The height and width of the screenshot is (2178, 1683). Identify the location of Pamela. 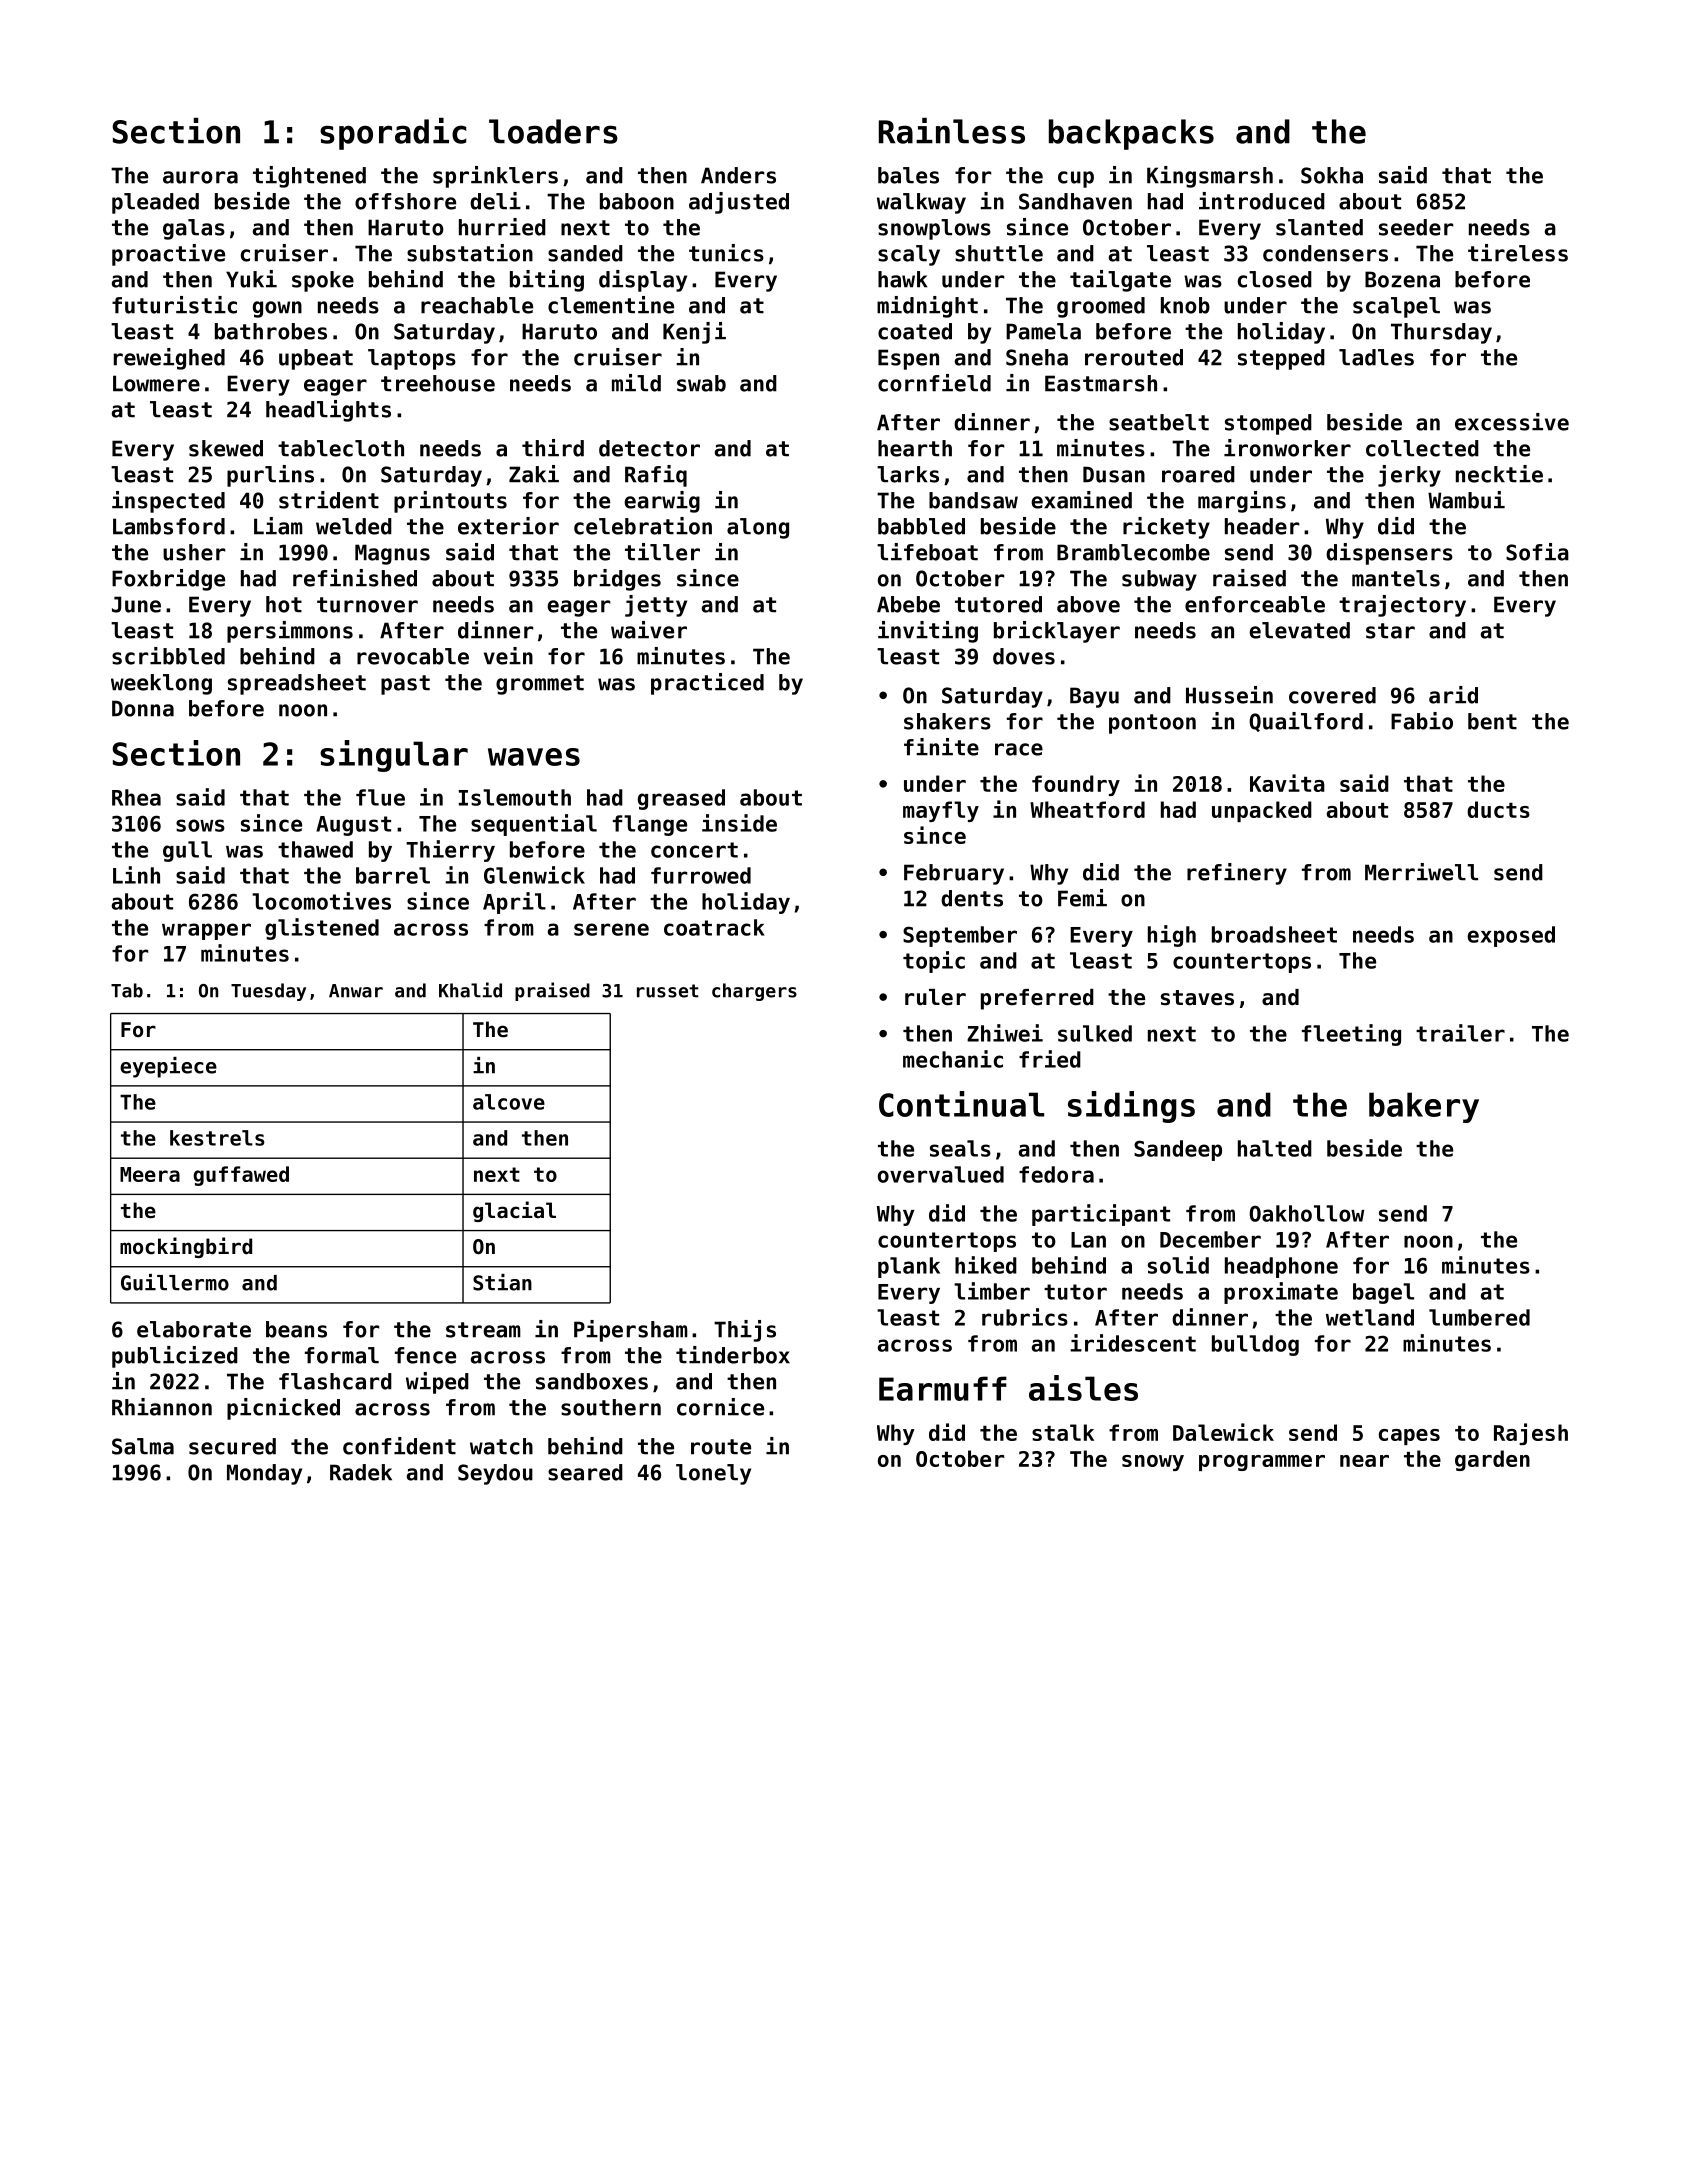
(1043, 331).
